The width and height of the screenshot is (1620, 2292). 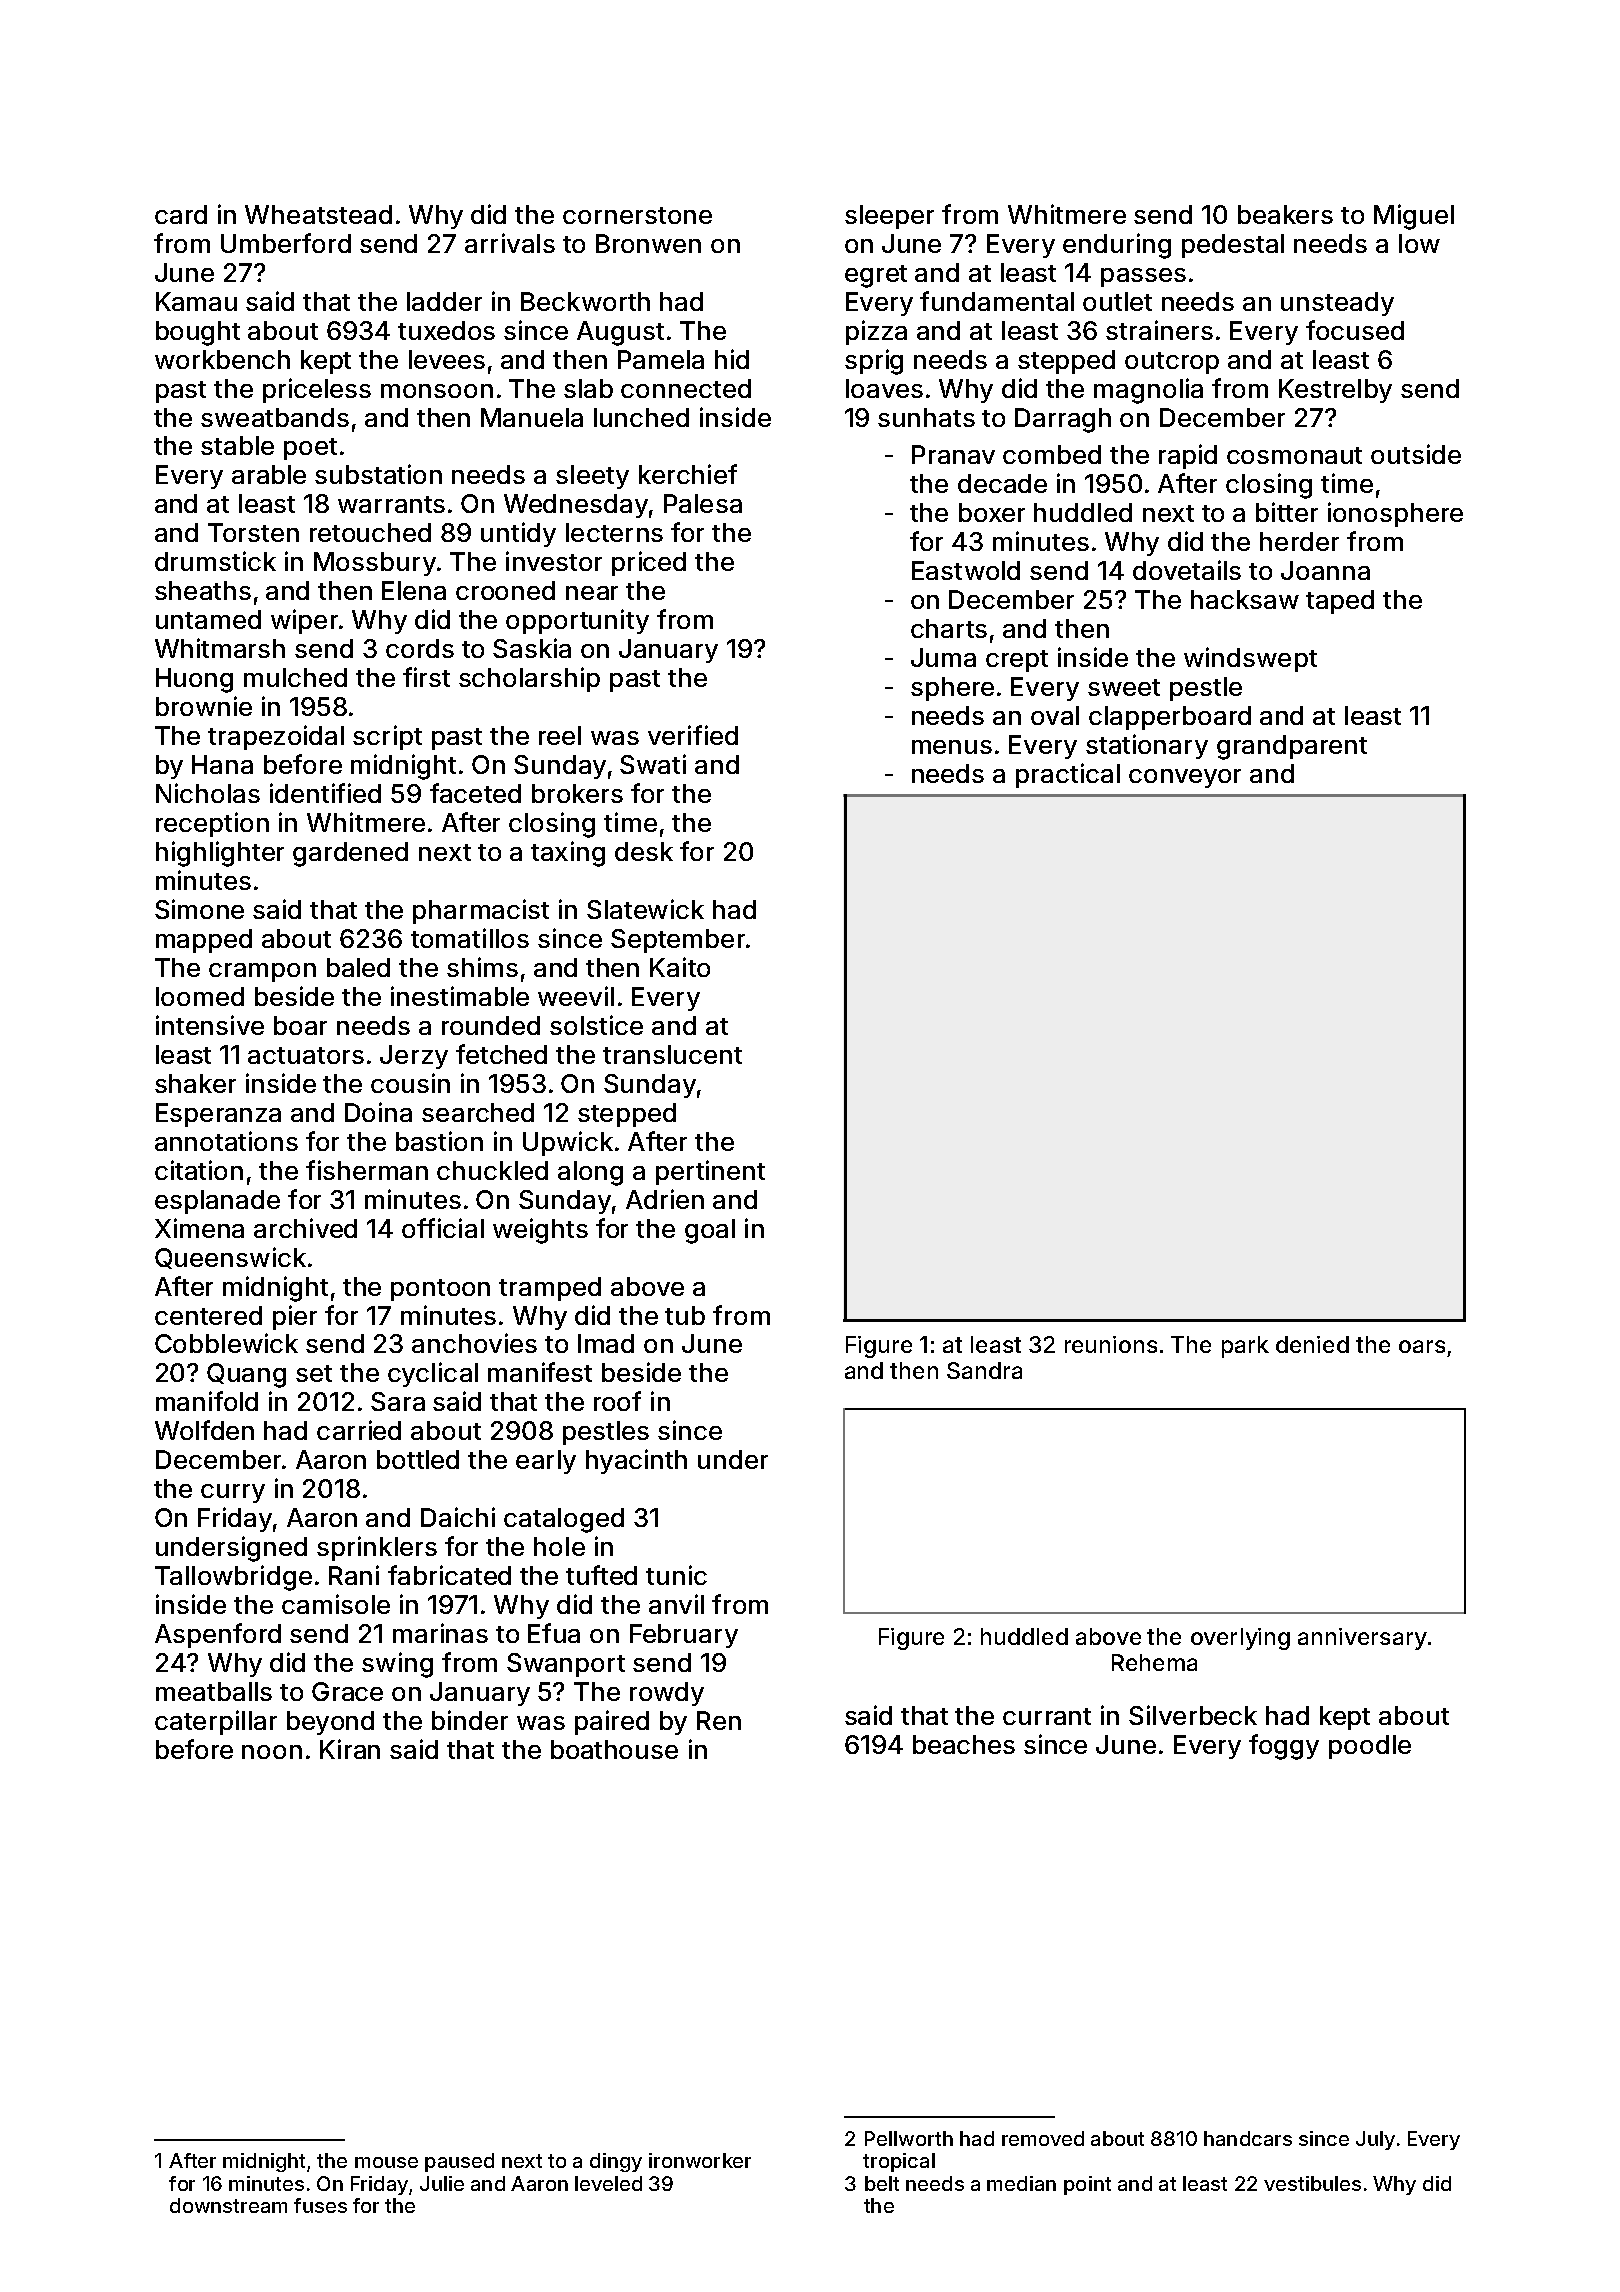 I want to click on goal, so click(x=710, y=1231).
